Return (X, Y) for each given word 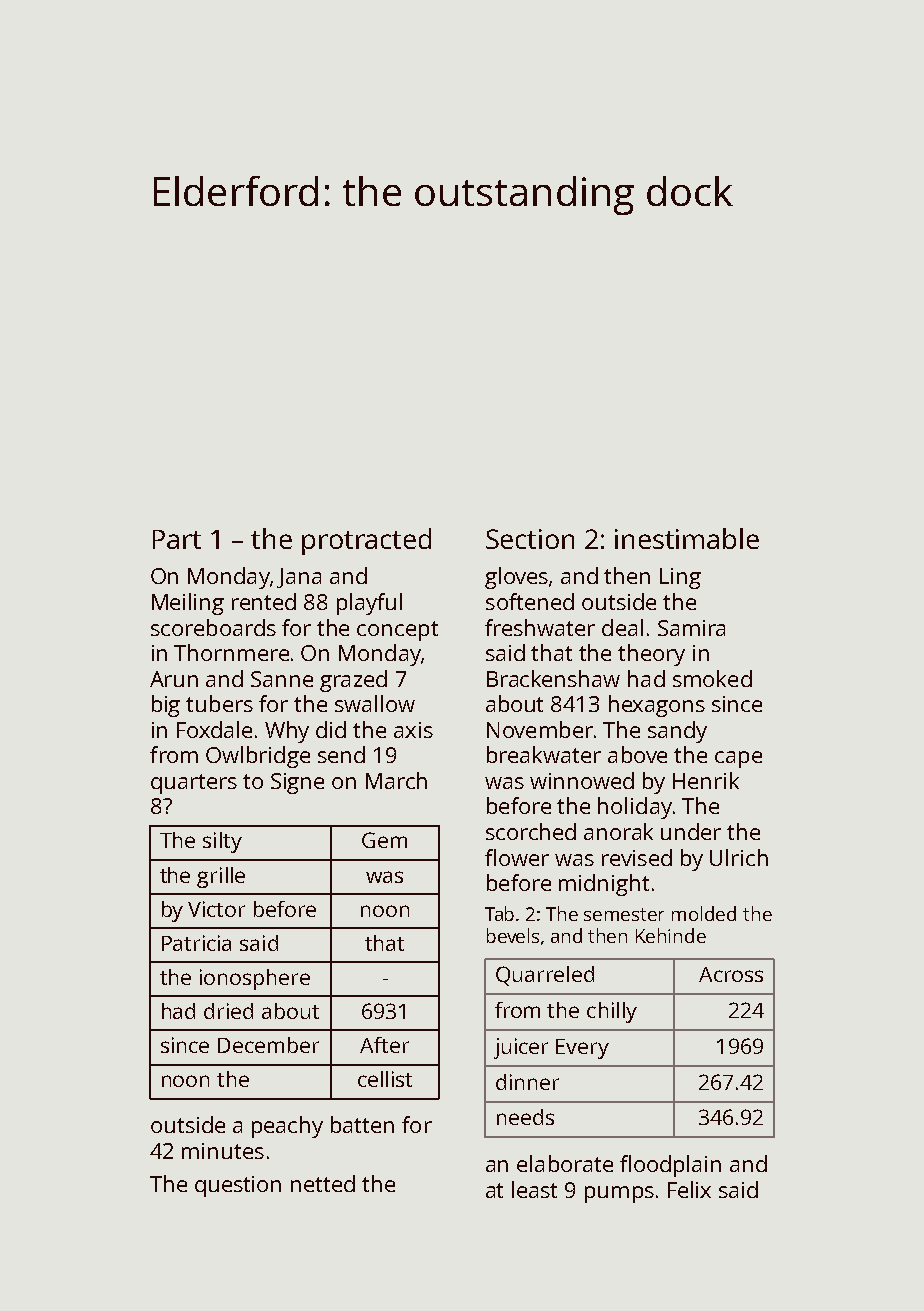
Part (177, 539)
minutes (223, 1151)
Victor (216, 909)
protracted (366, 541)
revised (637, 857)
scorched (531, 831)
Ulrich (739, 857)
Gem (384, 840)
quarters (194, 784)
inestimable (687, 538)
